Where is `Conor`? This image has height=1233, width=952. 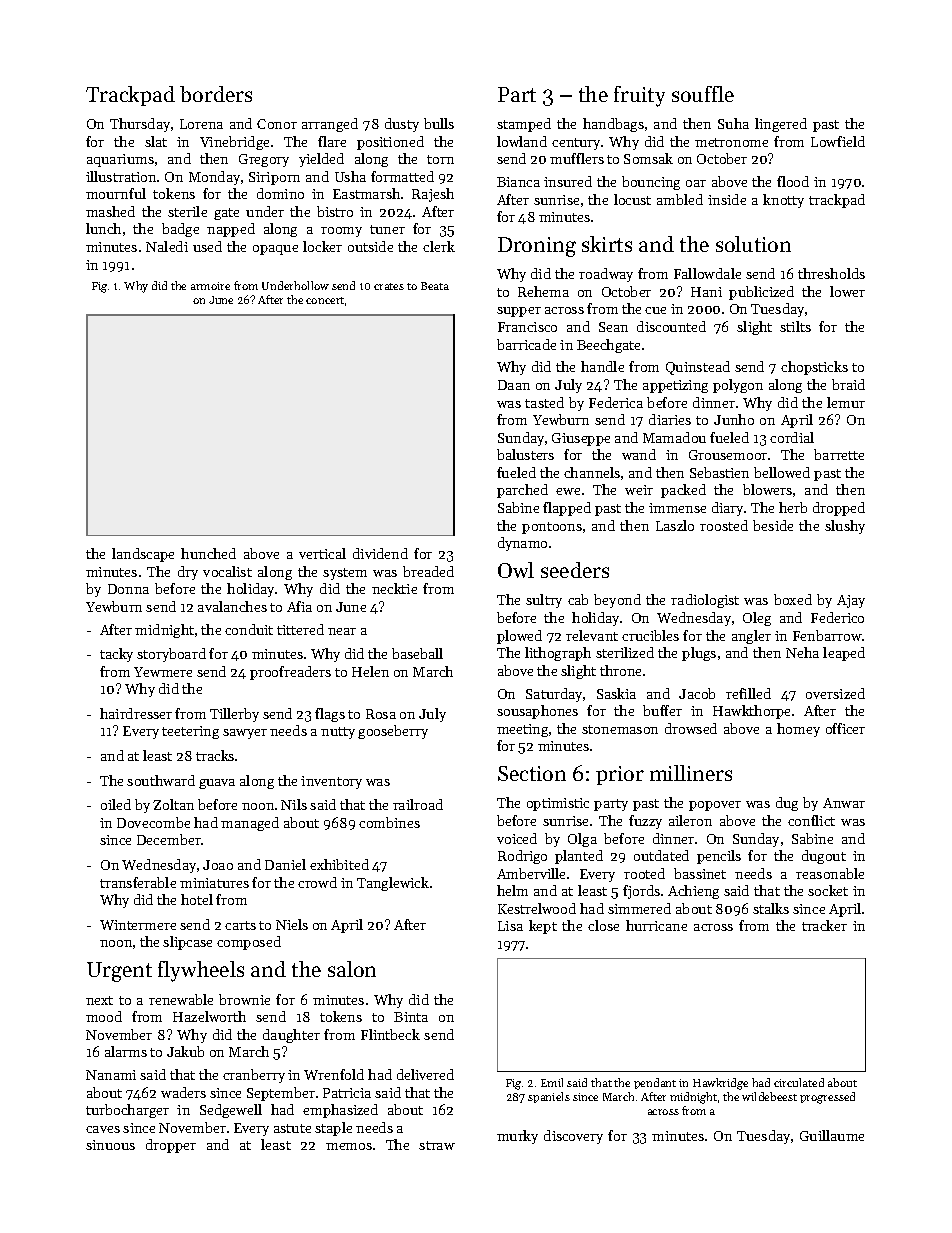
Conor is located at coordinates (277, 124).
